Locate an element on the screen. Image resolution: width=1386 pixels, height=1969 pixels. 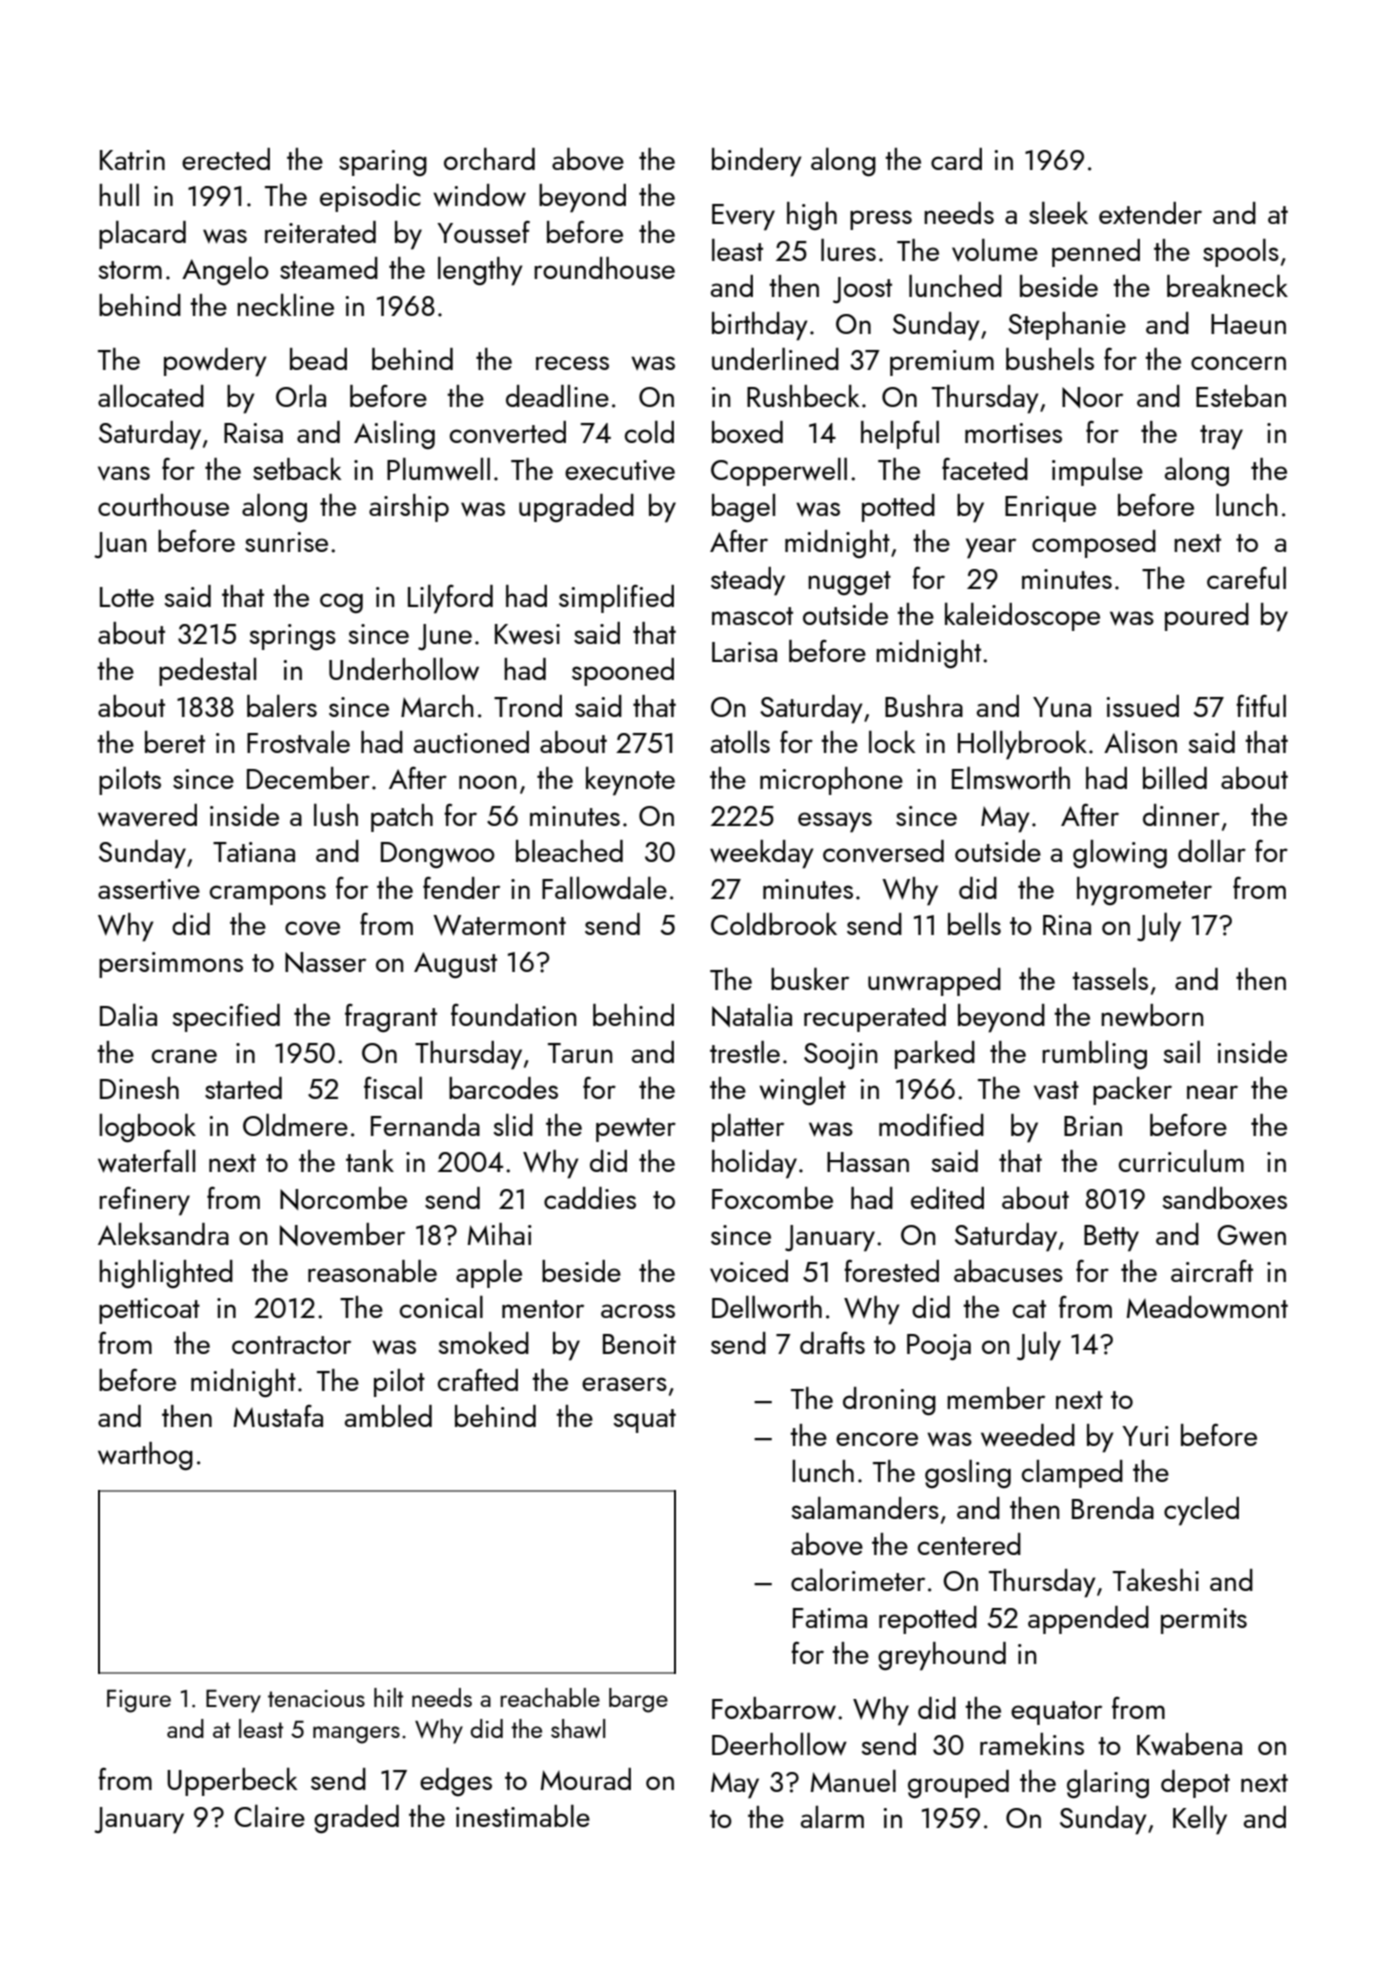
member is located at coordinates (996, 1398).
